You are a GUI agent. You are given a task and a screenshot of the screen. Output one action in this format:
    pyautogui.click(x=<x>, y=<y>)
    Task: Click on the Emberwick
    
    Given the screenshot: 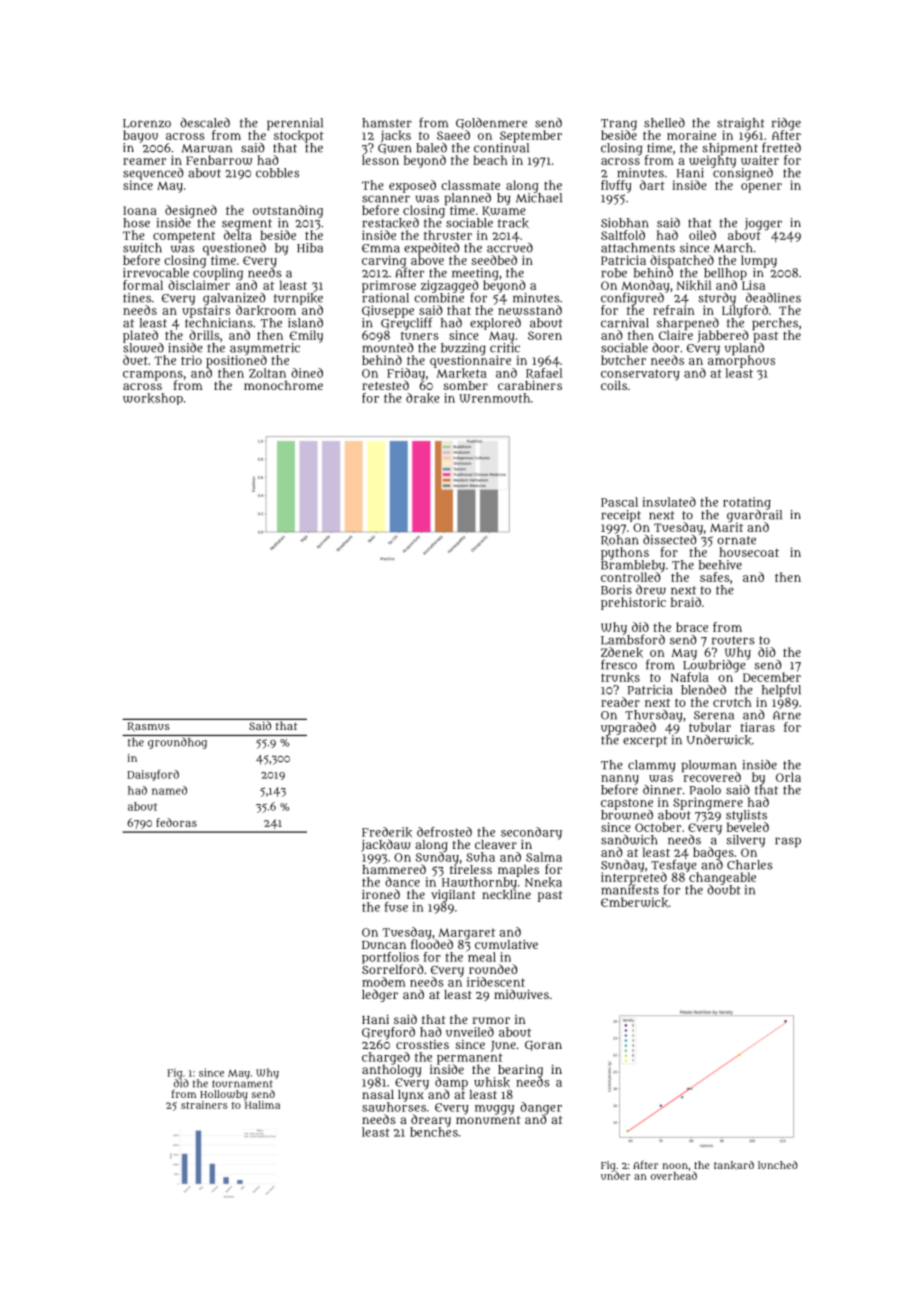 What is the action you would take?
    pyautogui.click(x=634, y=902)
